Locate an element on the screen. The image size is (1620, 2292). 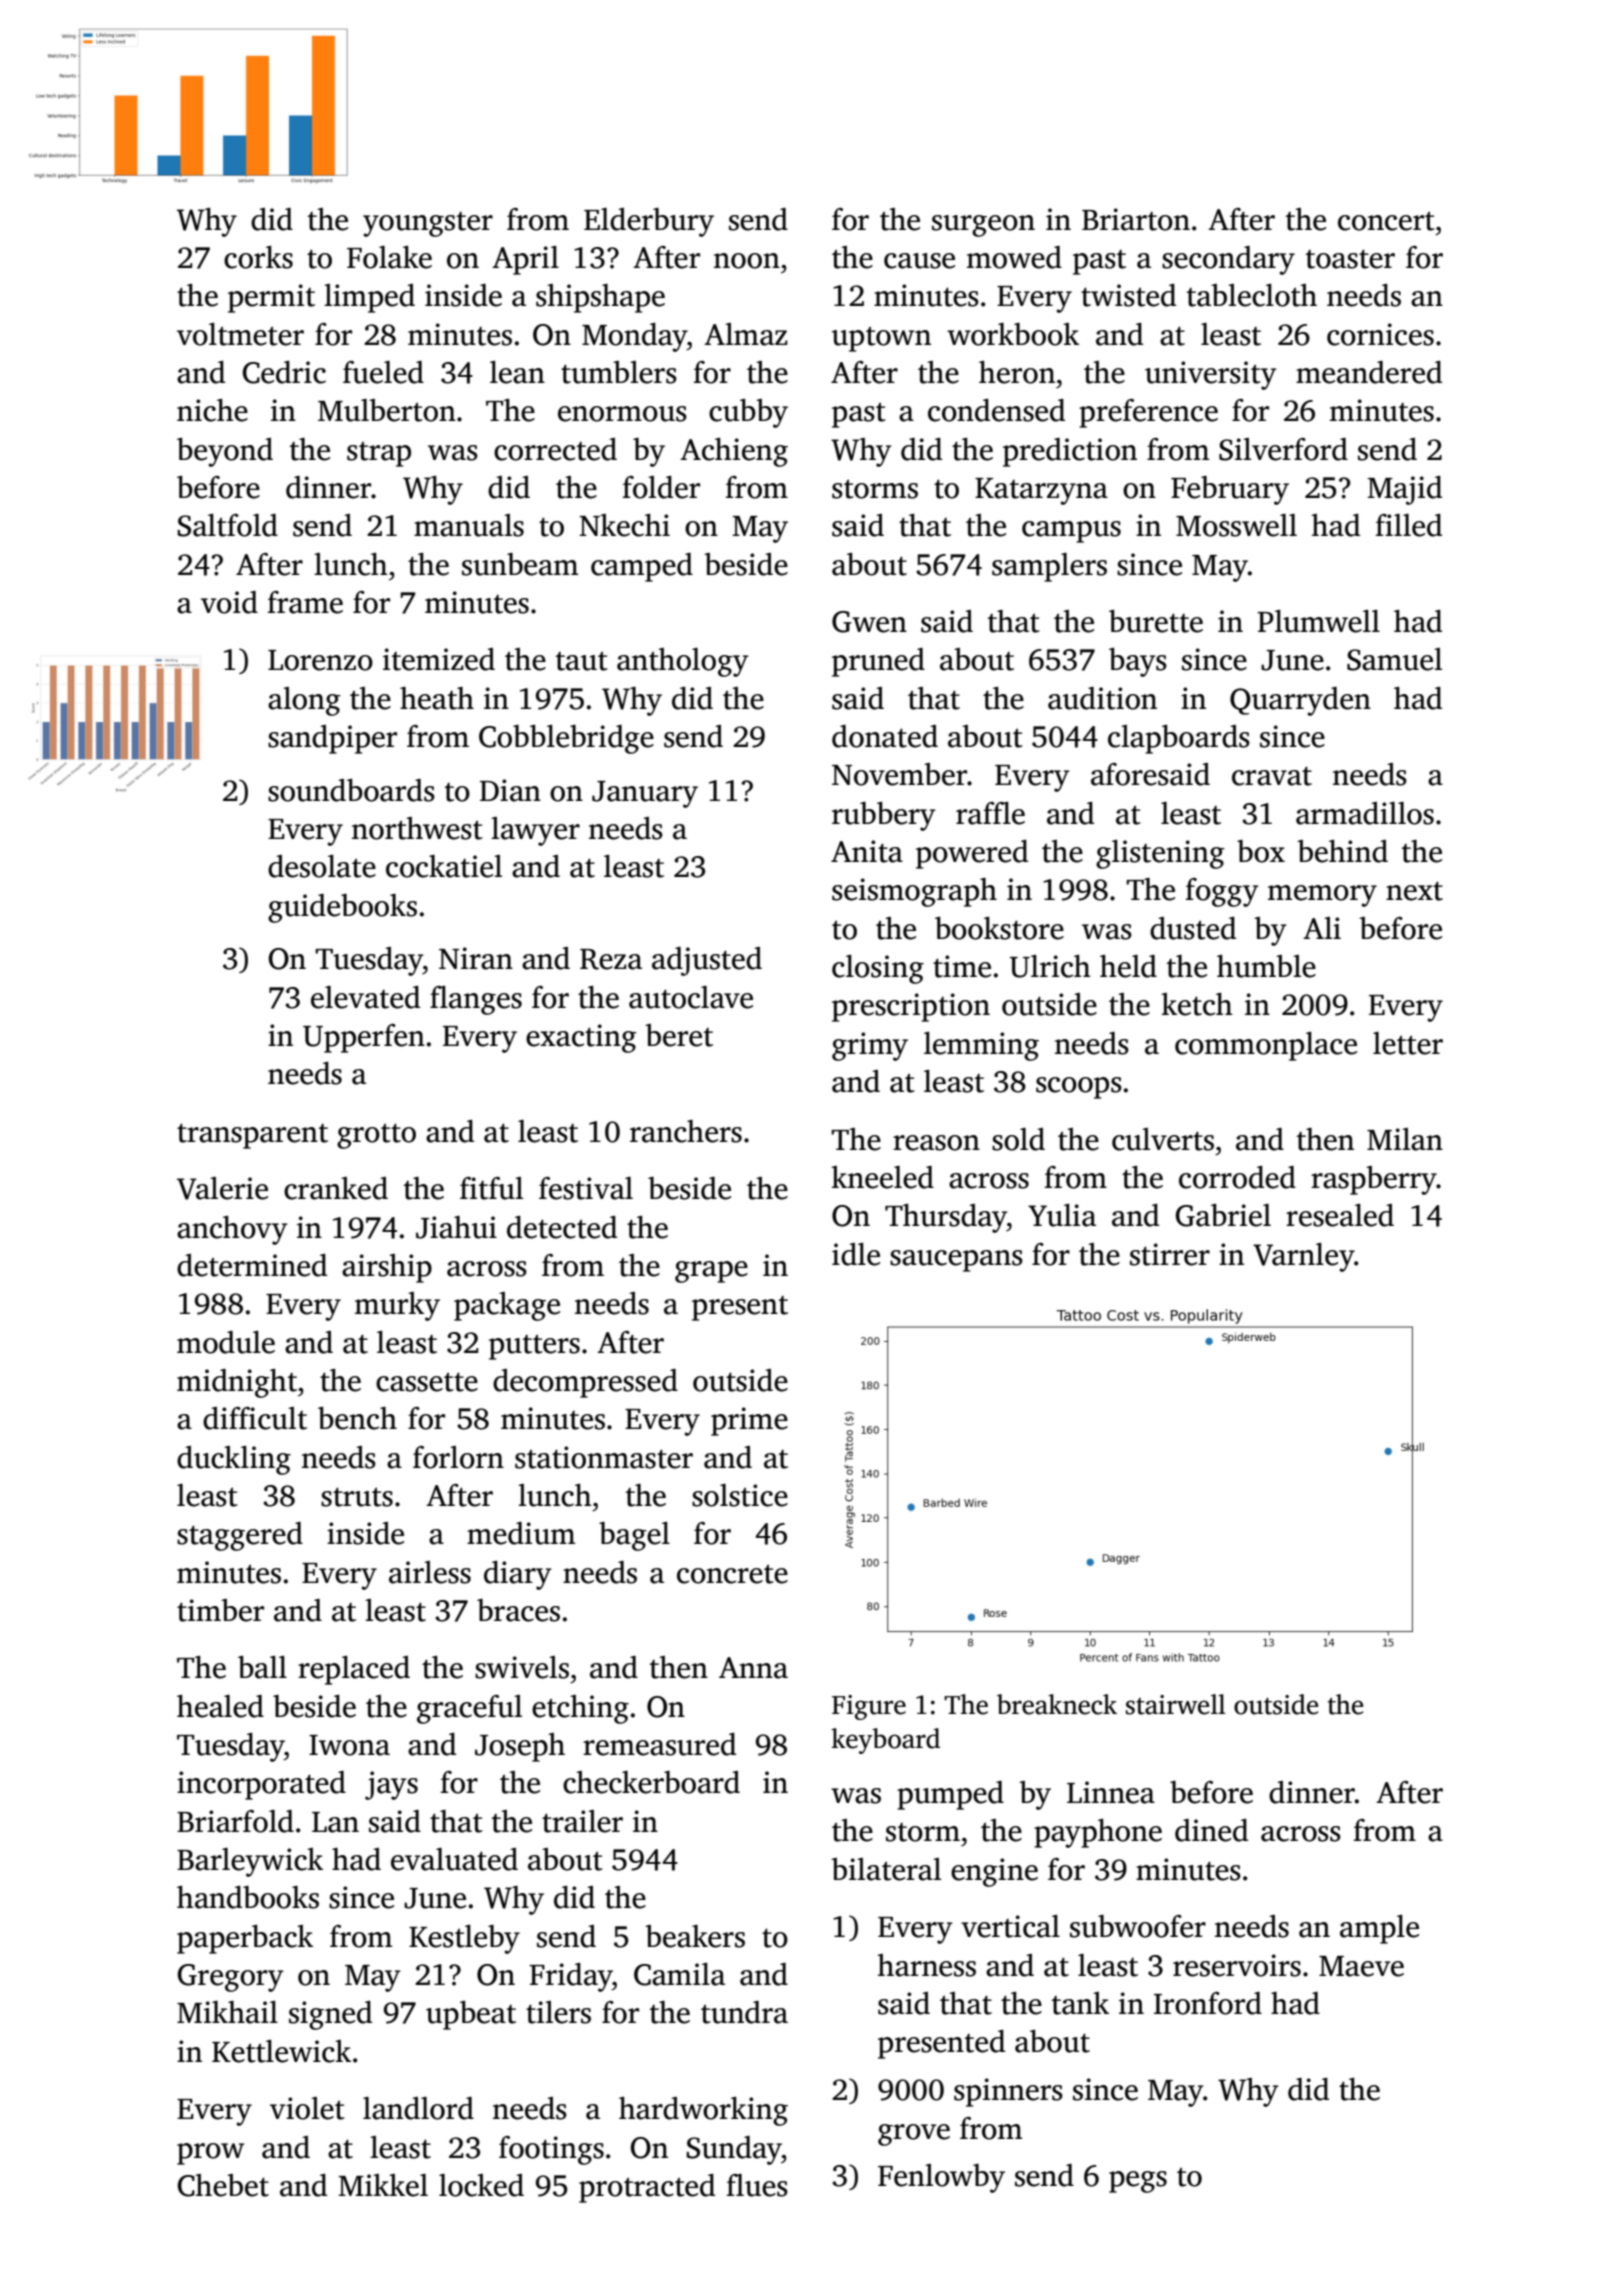
bench is located at coordinates (357, 1418).
